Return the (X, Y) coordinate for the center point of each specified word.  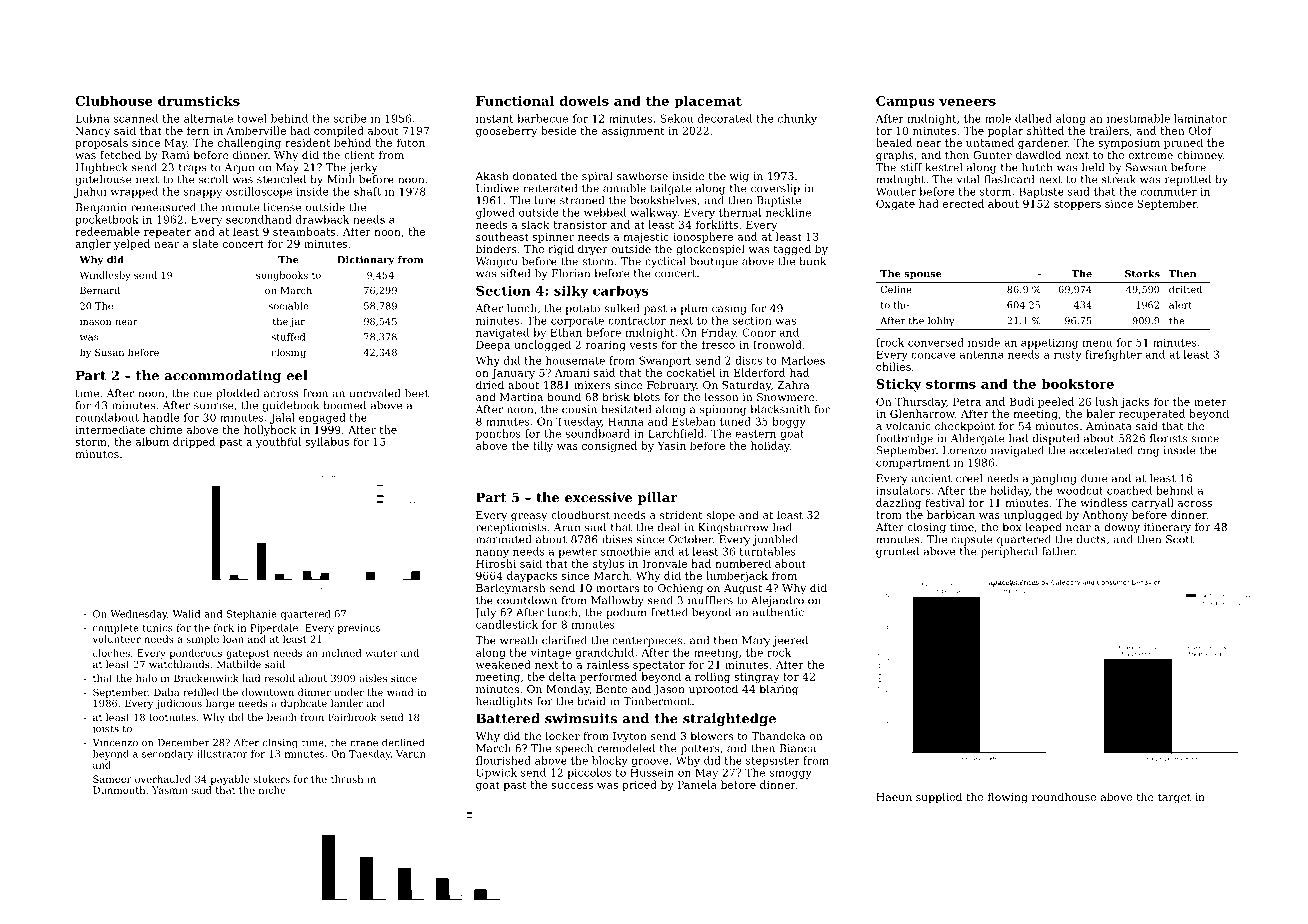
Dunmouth (119, 790)
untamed (990, 142)
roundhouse (1064, 796)
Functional (515, 101)
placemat (708, 102)
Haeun (894, 797)
